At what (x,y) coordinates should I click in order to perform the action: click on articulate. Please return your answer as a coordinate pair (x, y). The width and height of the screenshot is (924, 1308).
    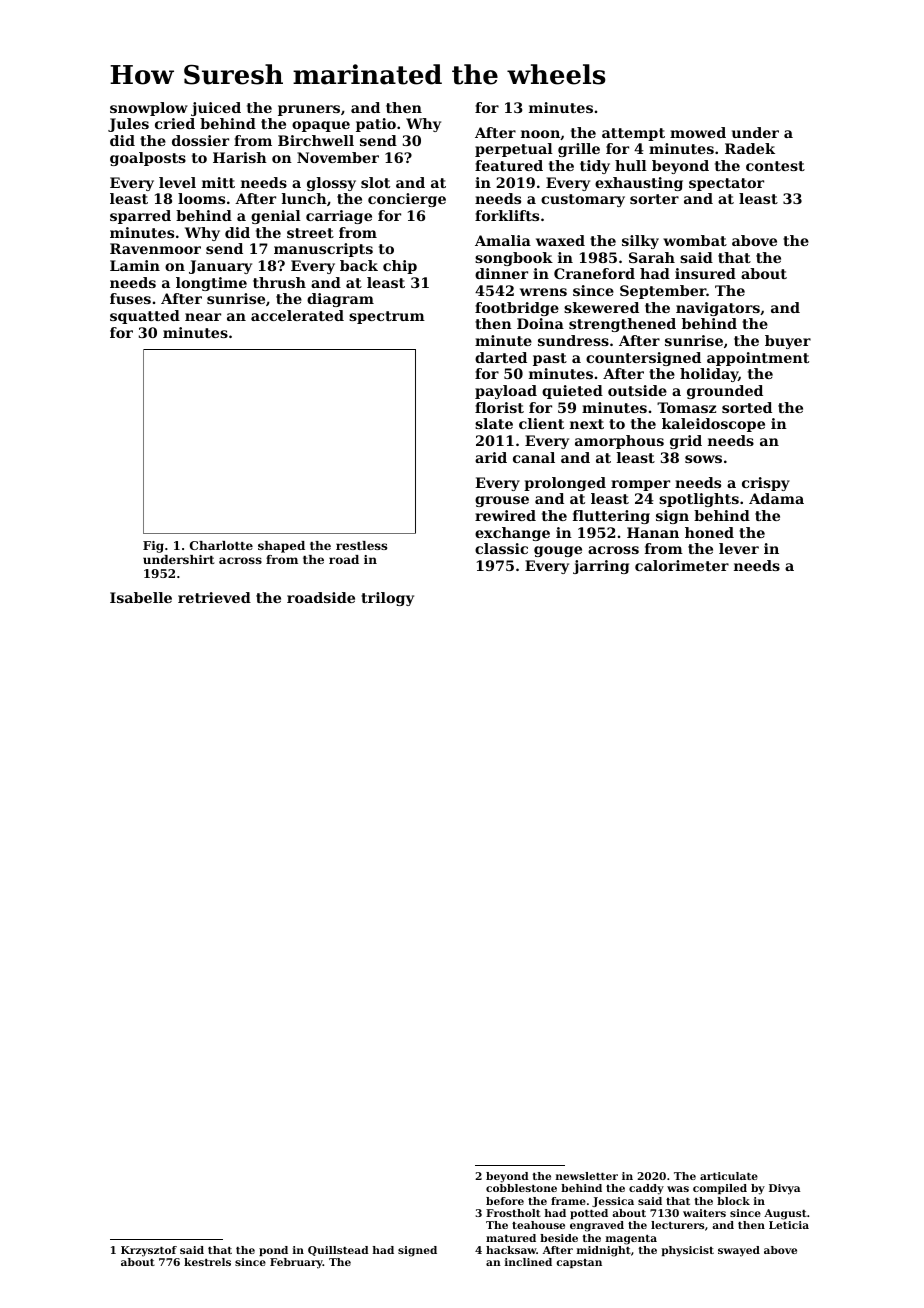
    Looking at the image, I should click on (729, 1176).
